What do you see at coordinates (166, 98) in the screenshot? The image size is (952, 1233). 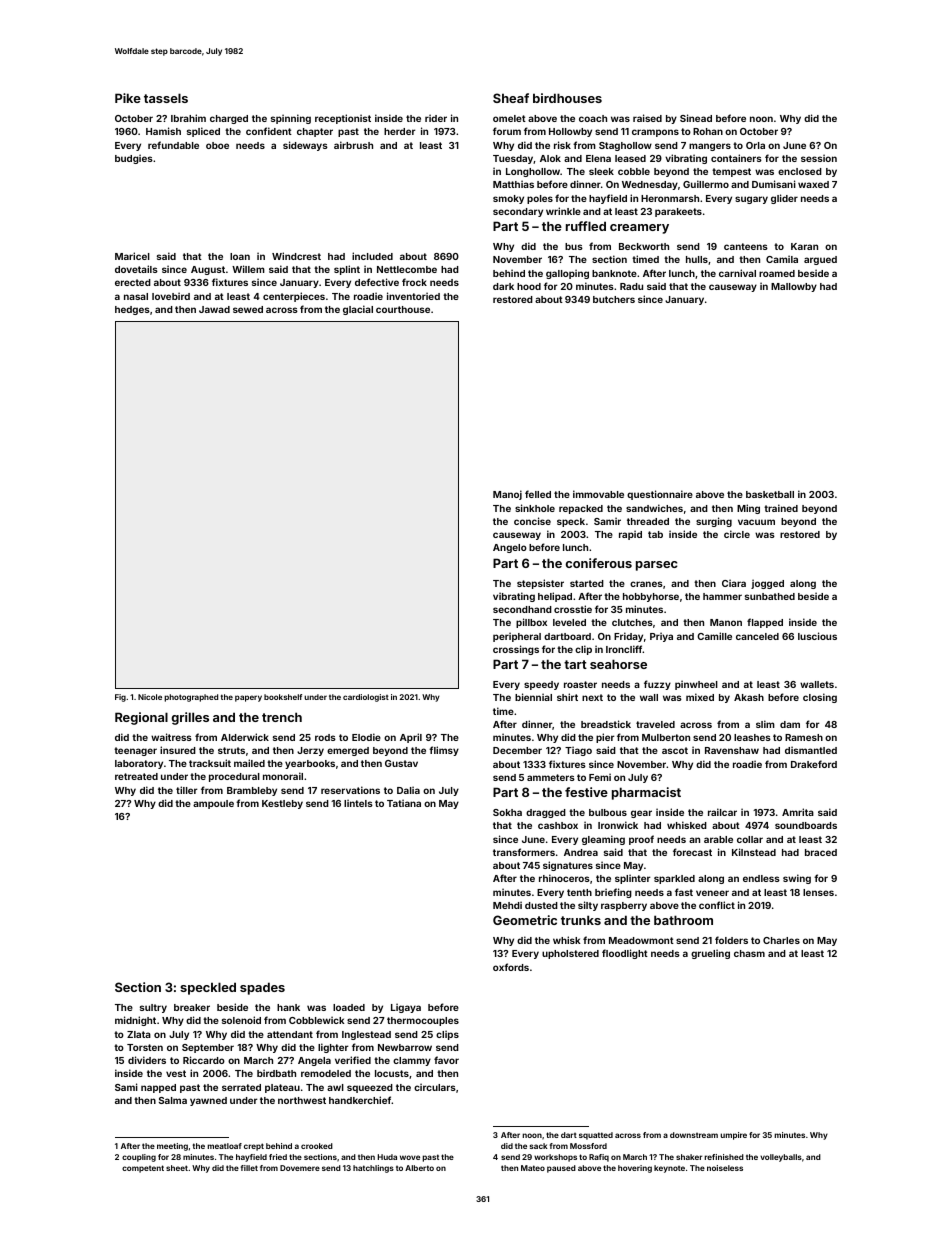 I see `tassels` at bounding box center [166, 98].
